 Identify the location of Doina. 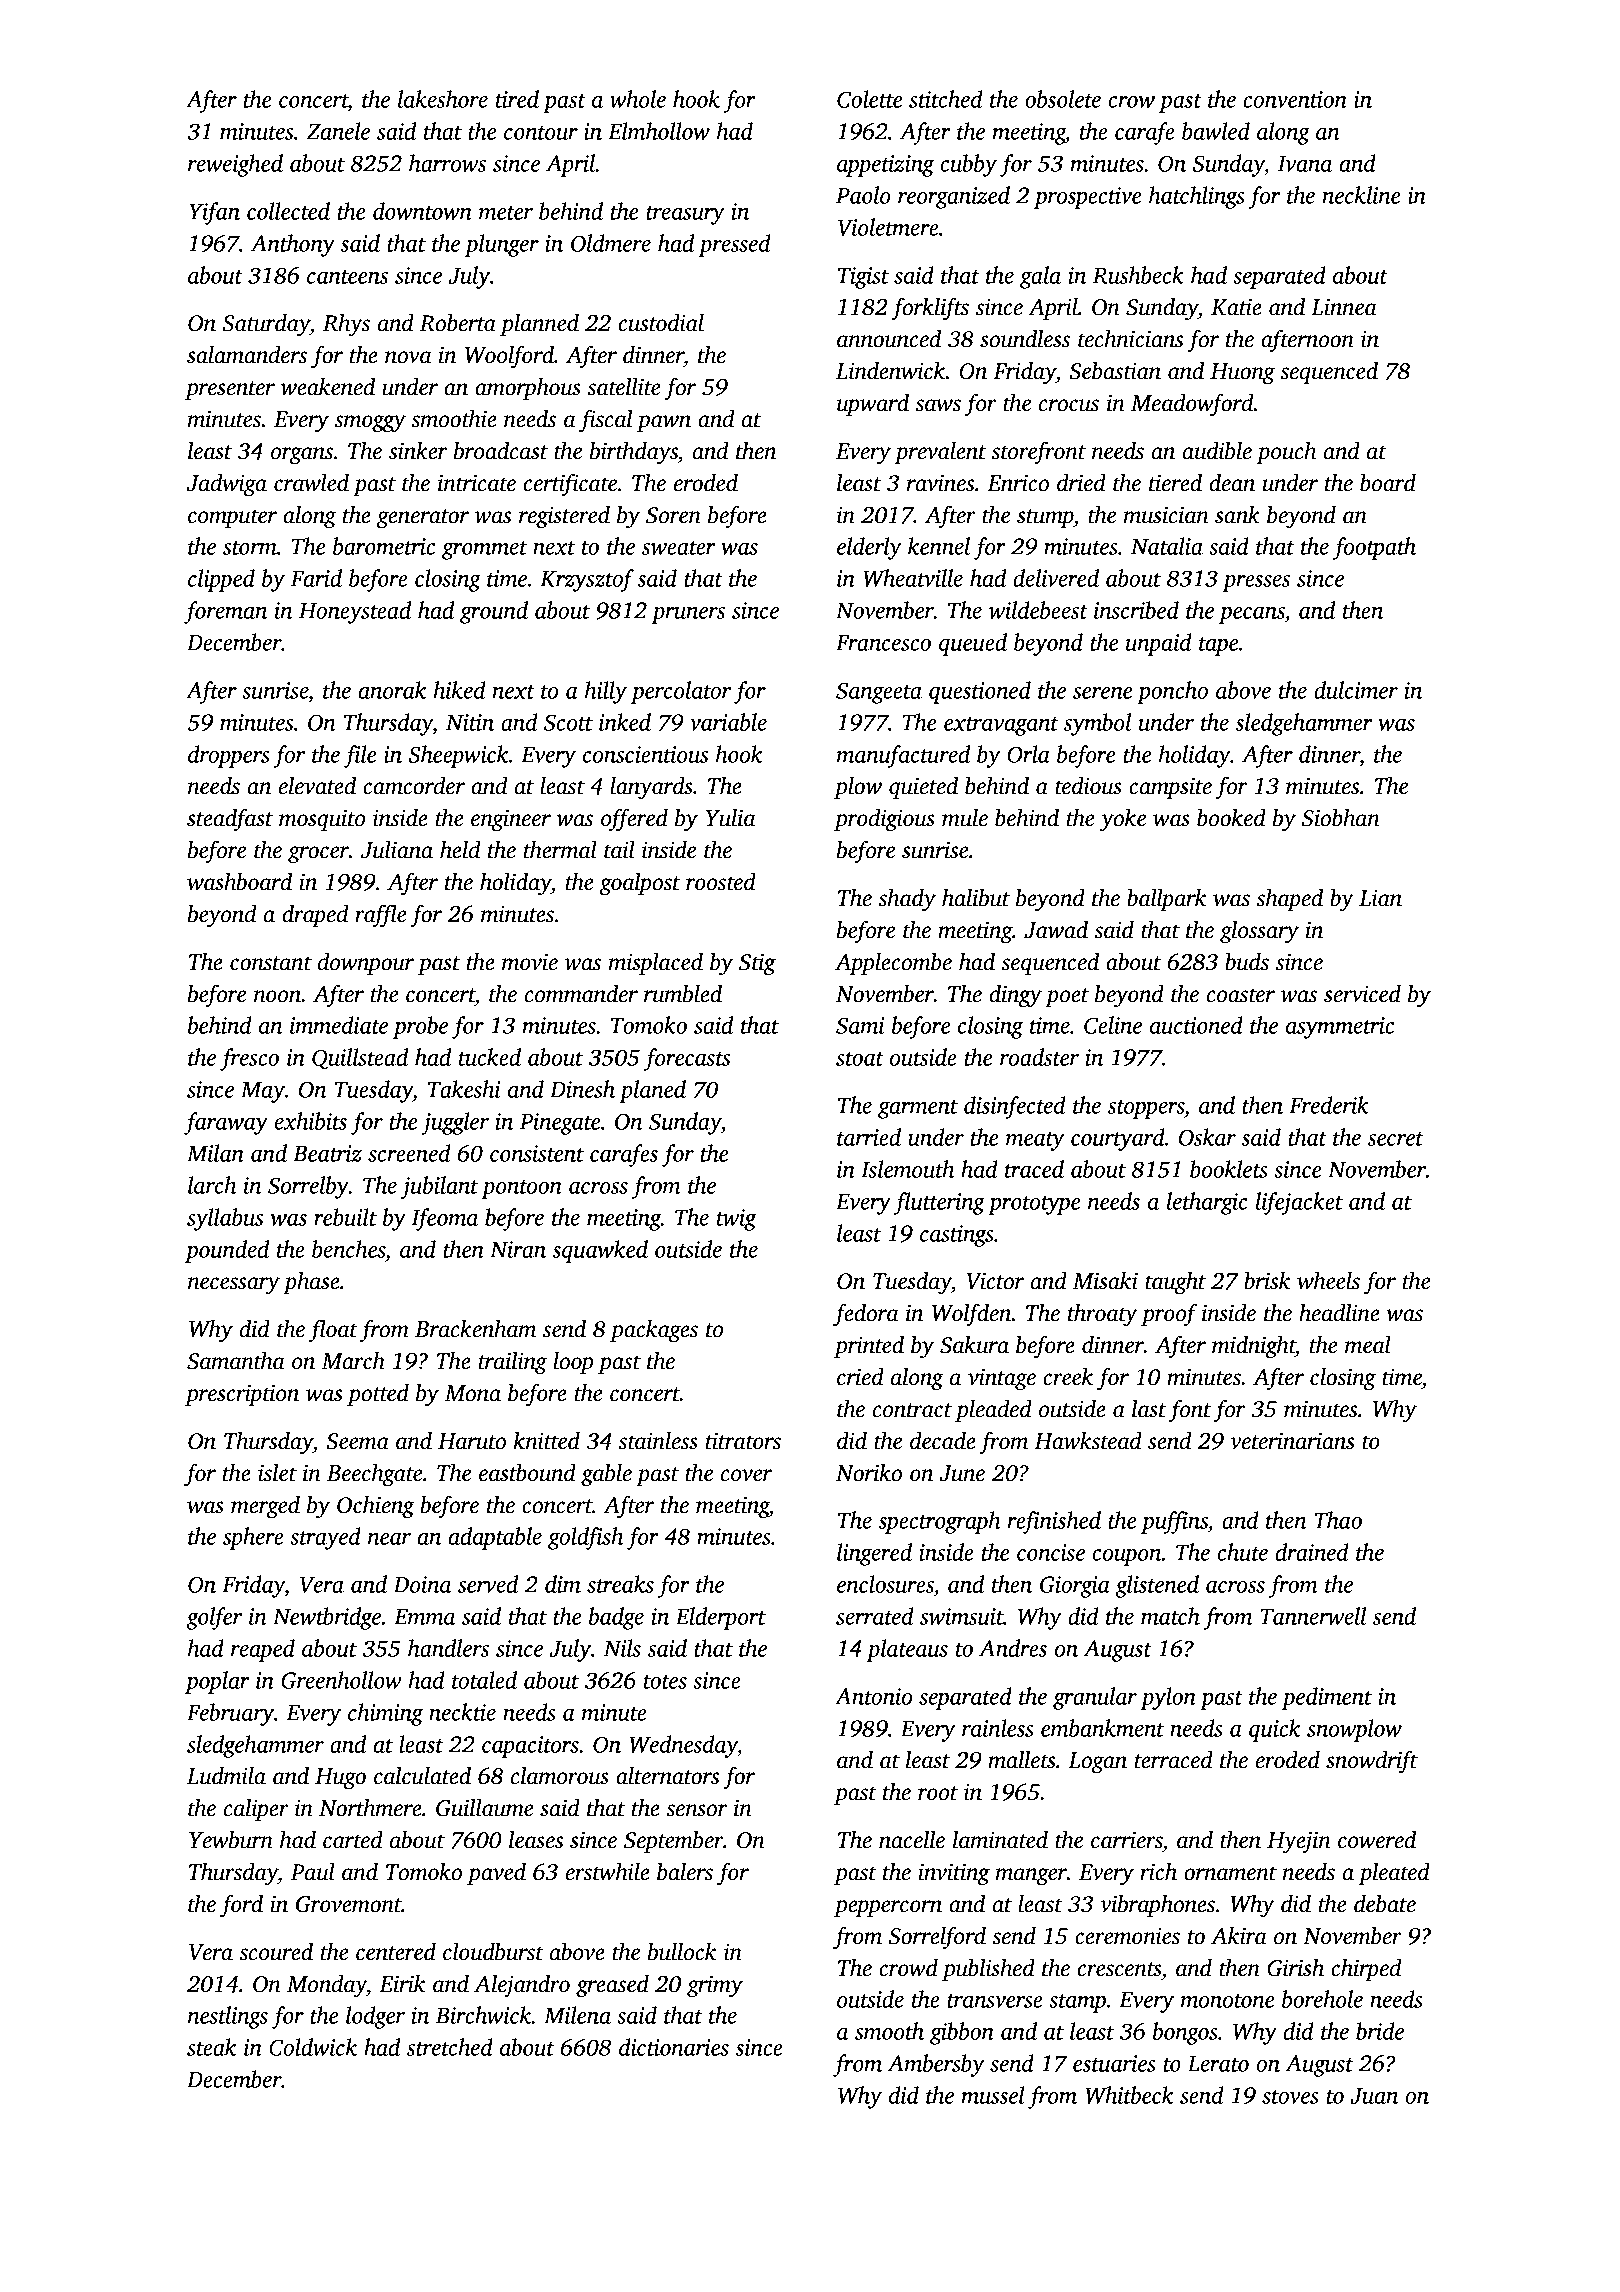
(422, 1584).
